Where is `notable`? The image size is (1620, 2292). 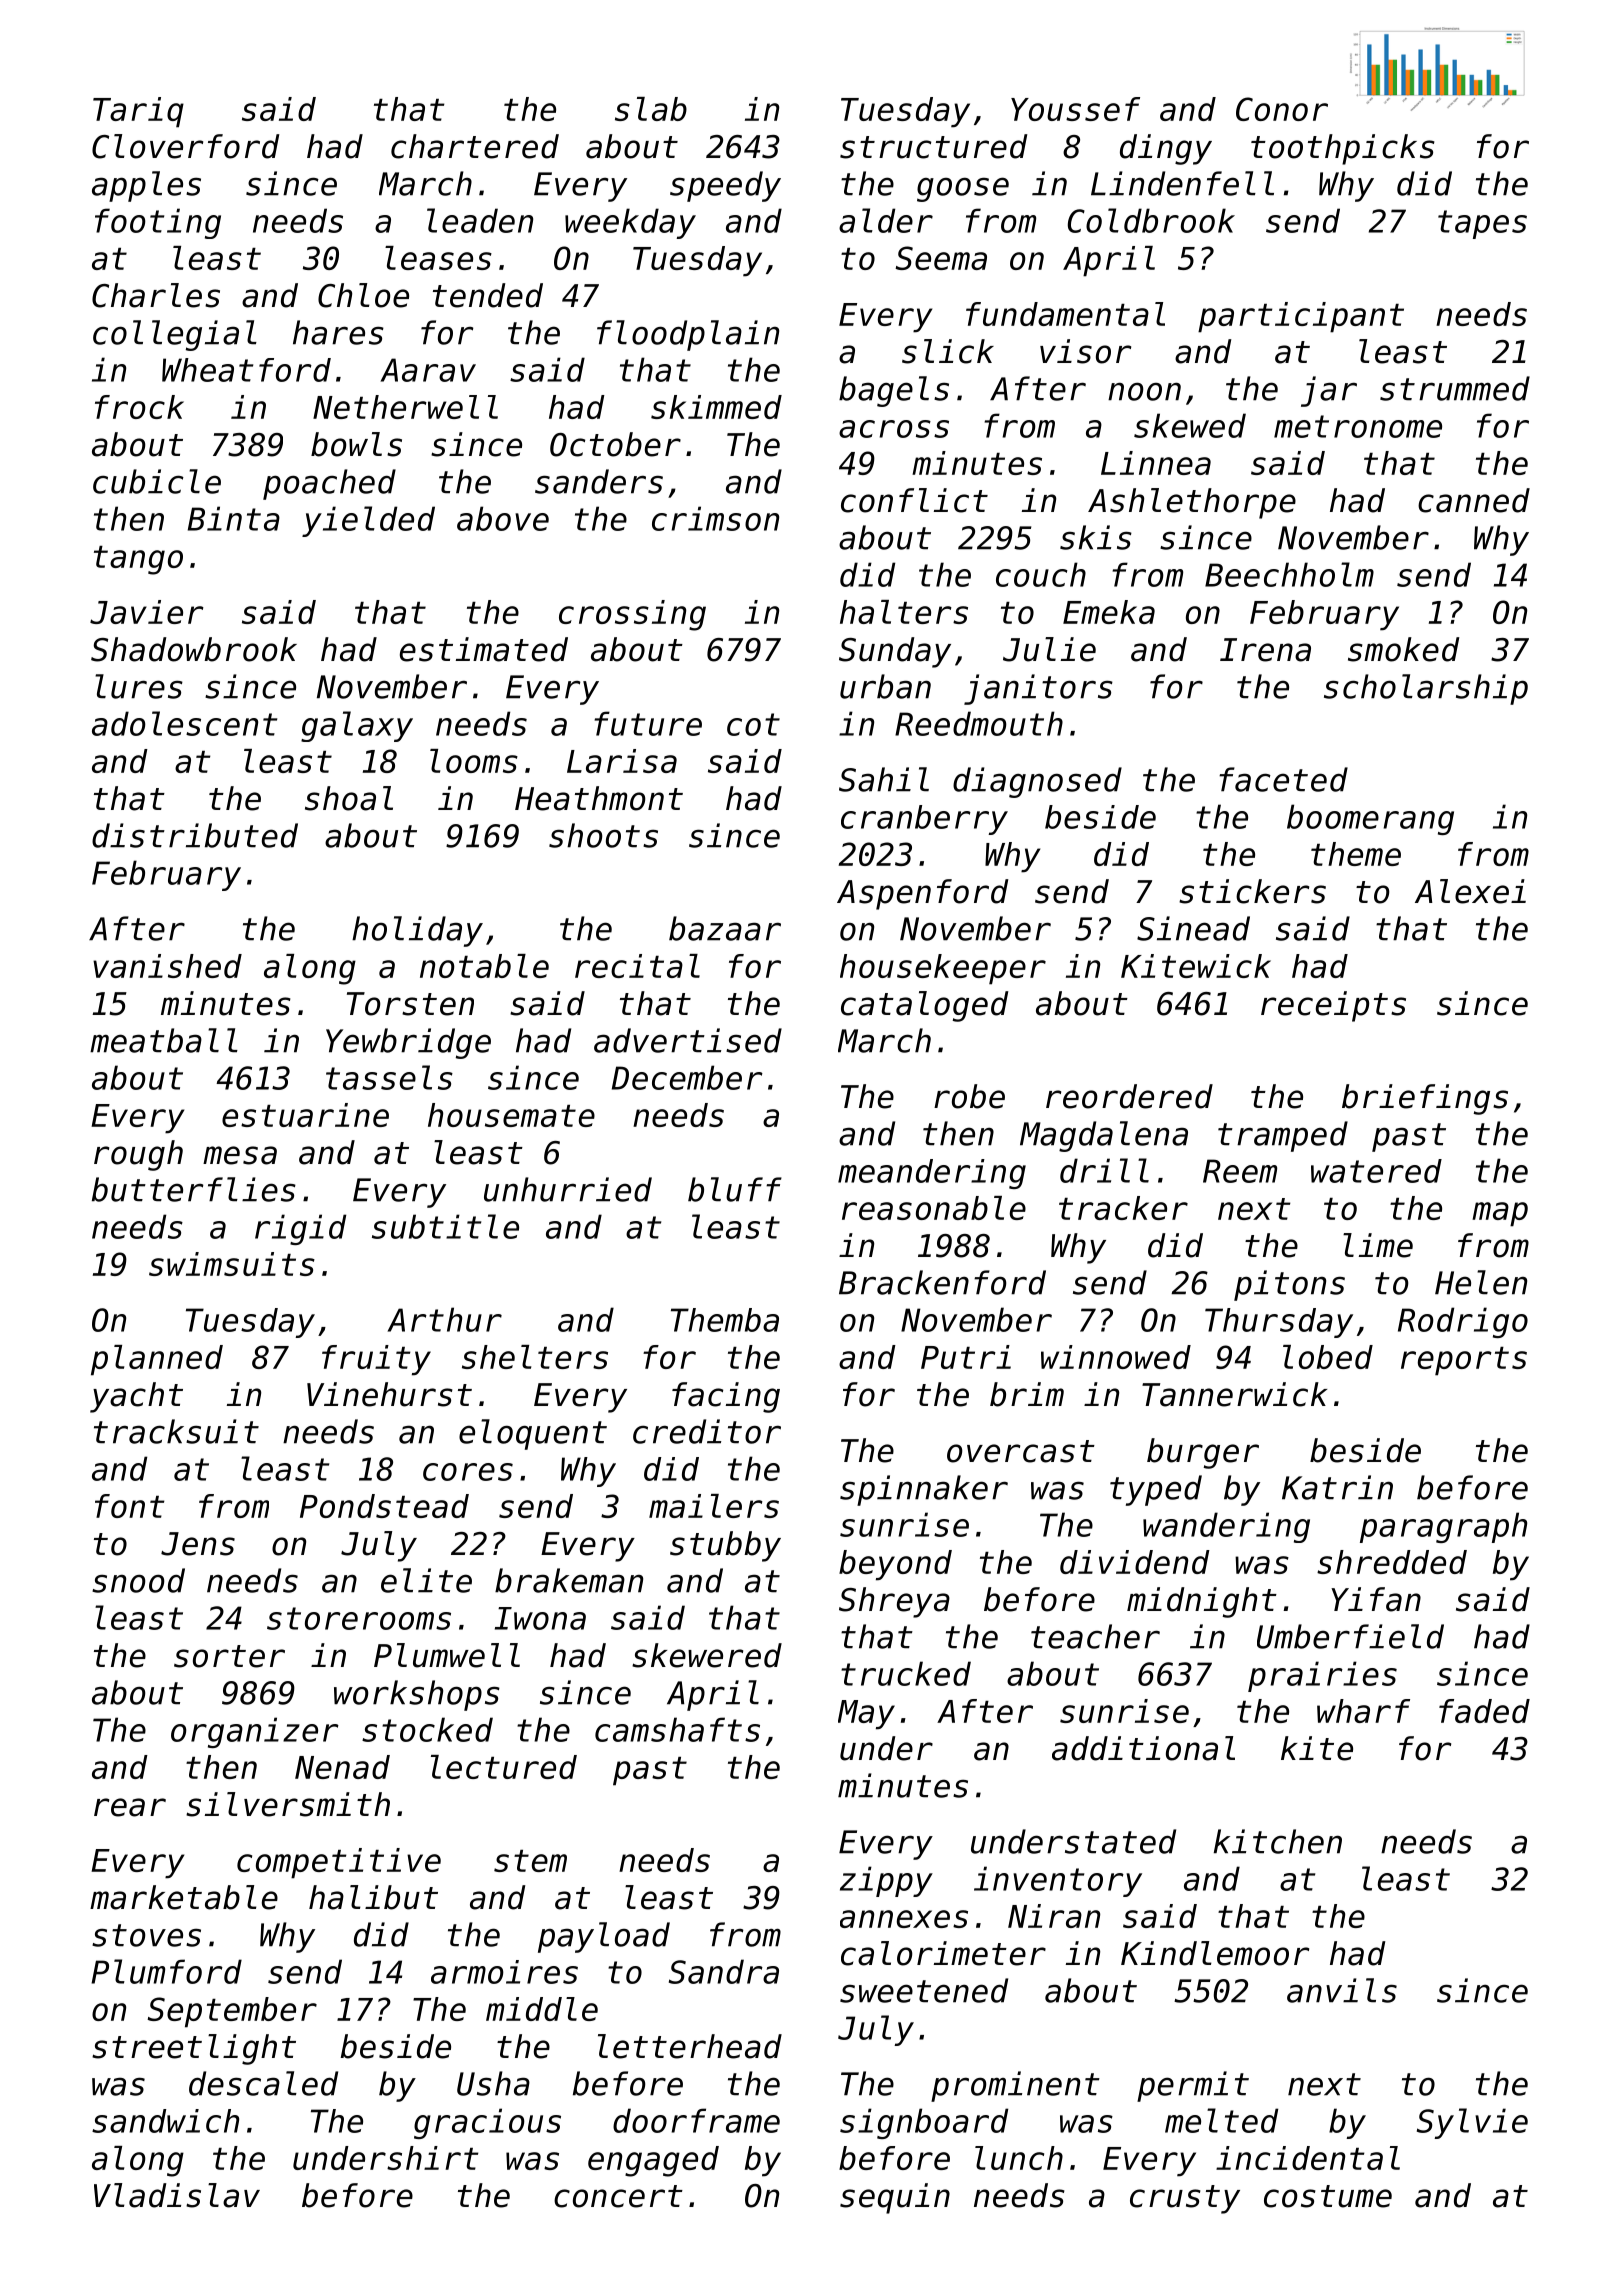
notable is located at coordinates (484, 966).
